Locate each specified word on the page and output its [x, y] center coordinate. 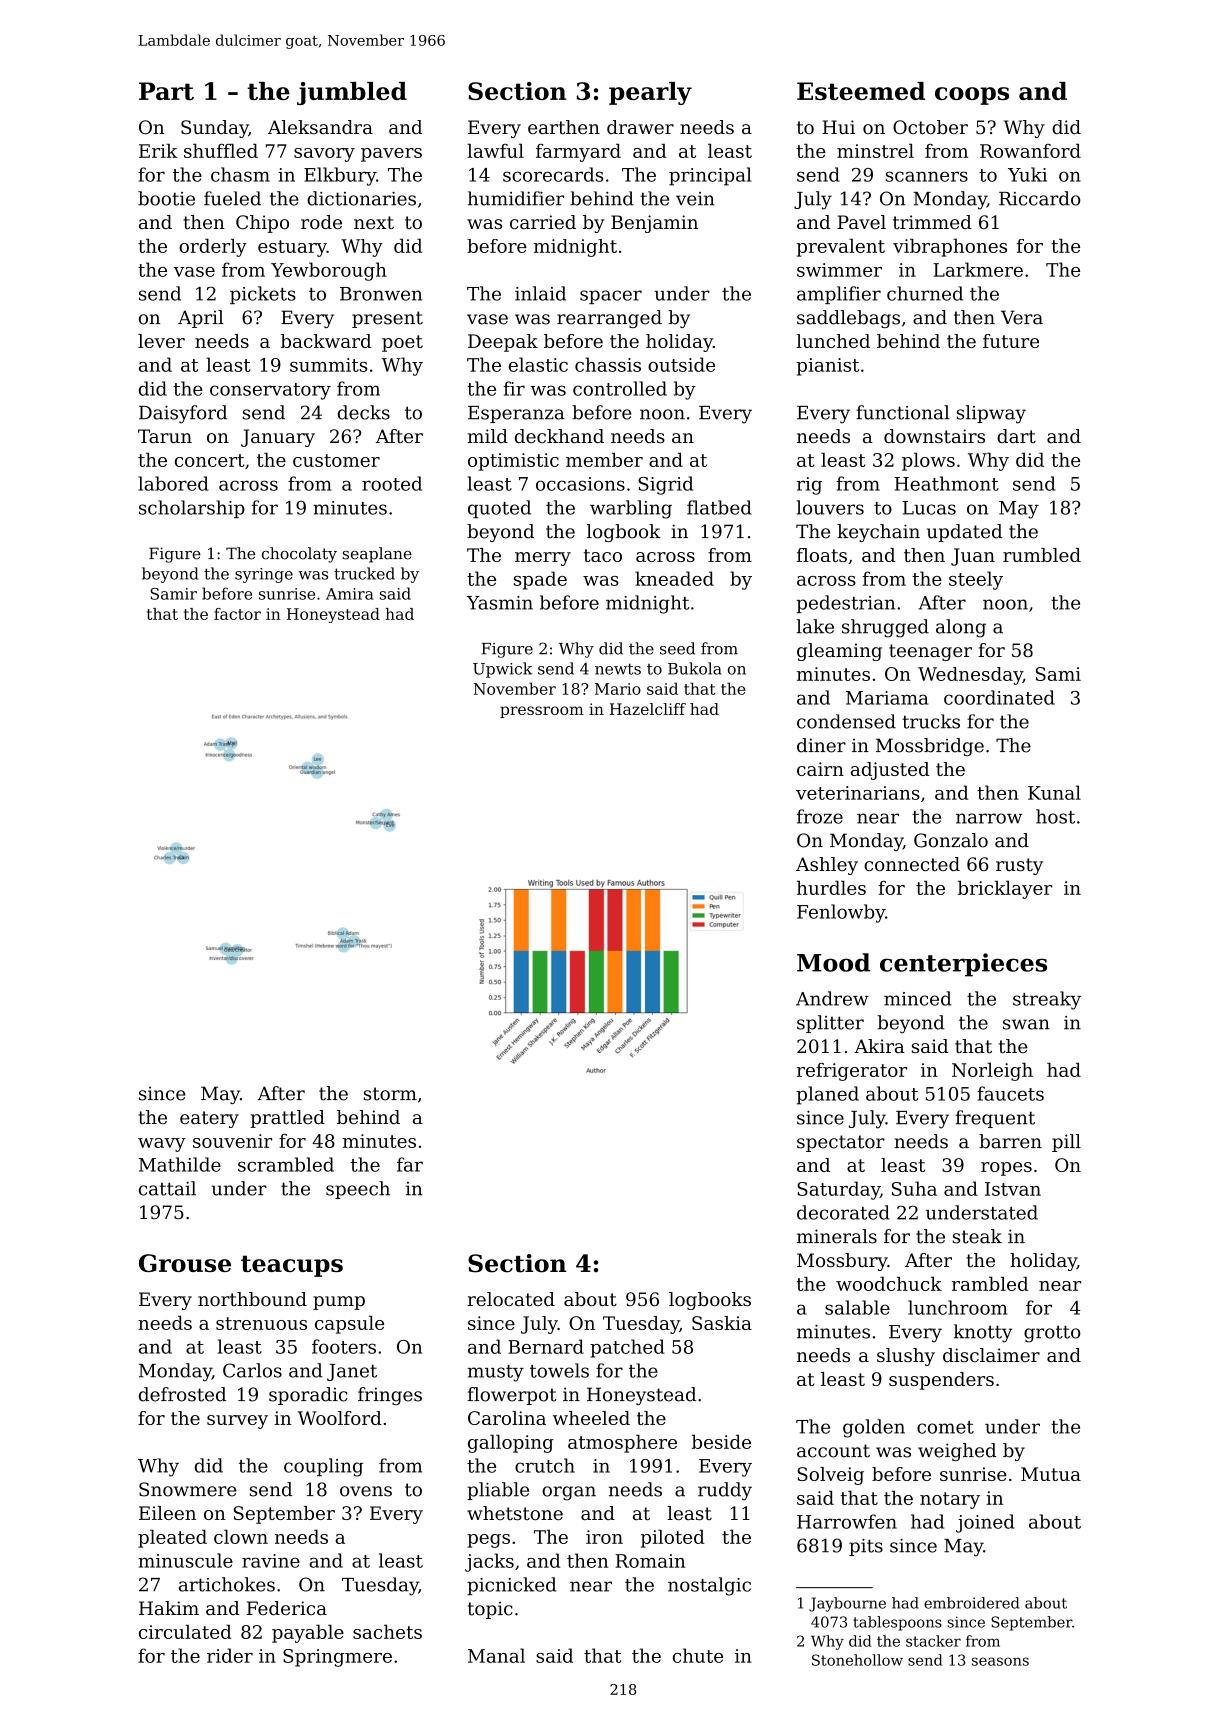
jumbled [352, 93]
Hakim [169, 1608]
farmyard [578, 152]
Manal [496, 1655]
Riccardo [1040, 198]
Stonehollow [857, 1660]
